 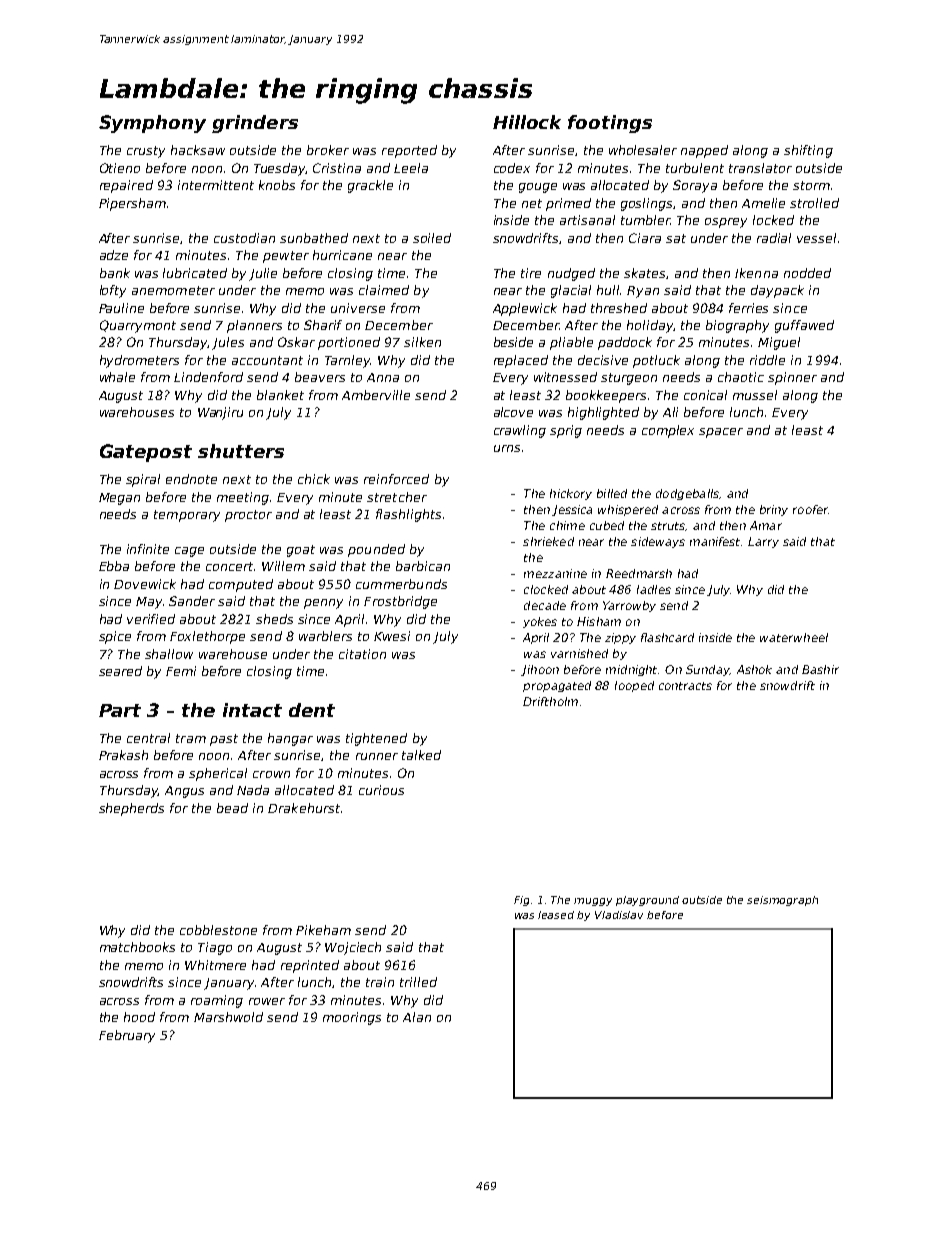 I want to click on proctor, so click(x=248, y=516).
